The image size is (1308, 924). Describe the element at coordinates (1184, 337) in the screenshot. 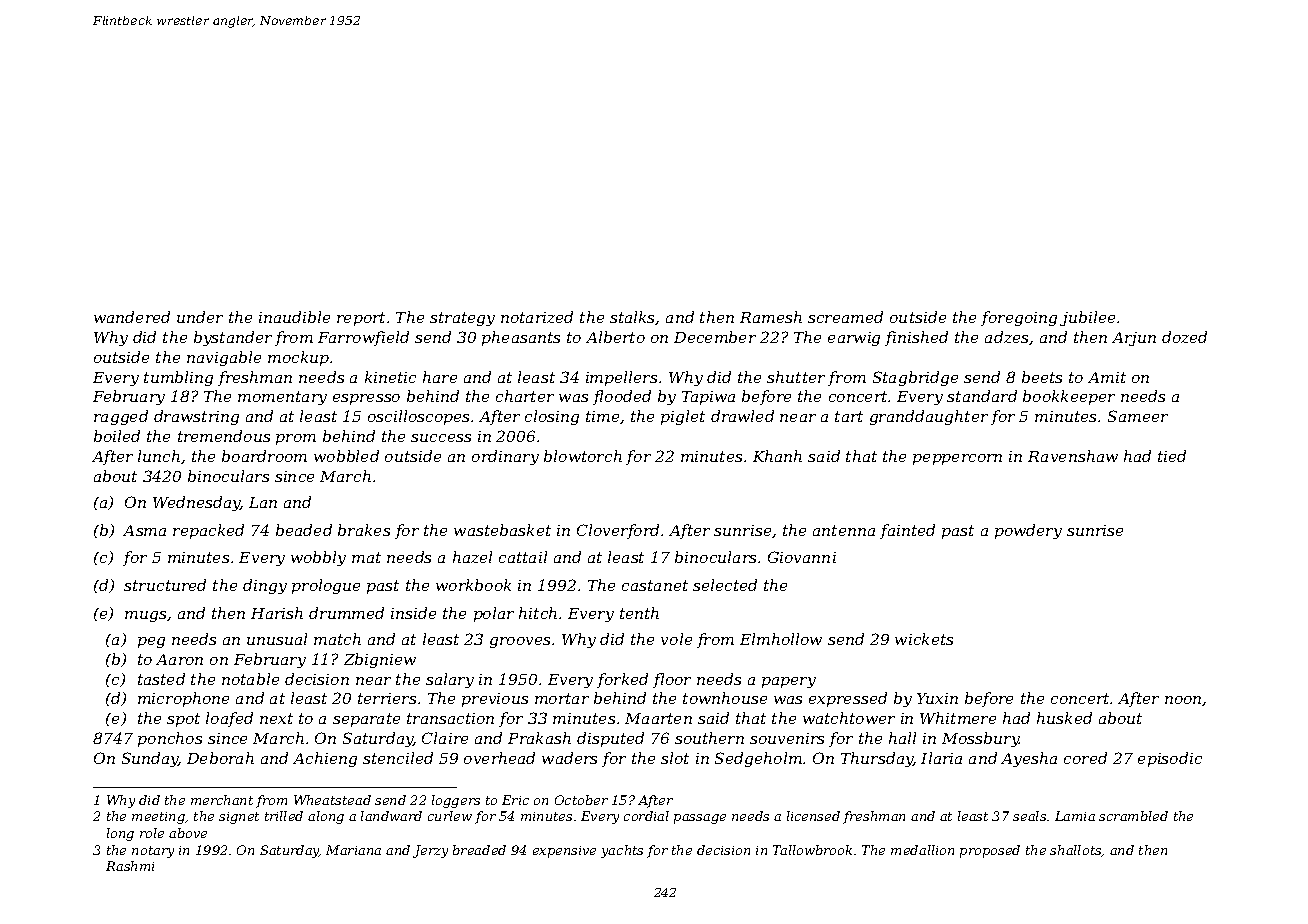

I see `dozed` at that location.
